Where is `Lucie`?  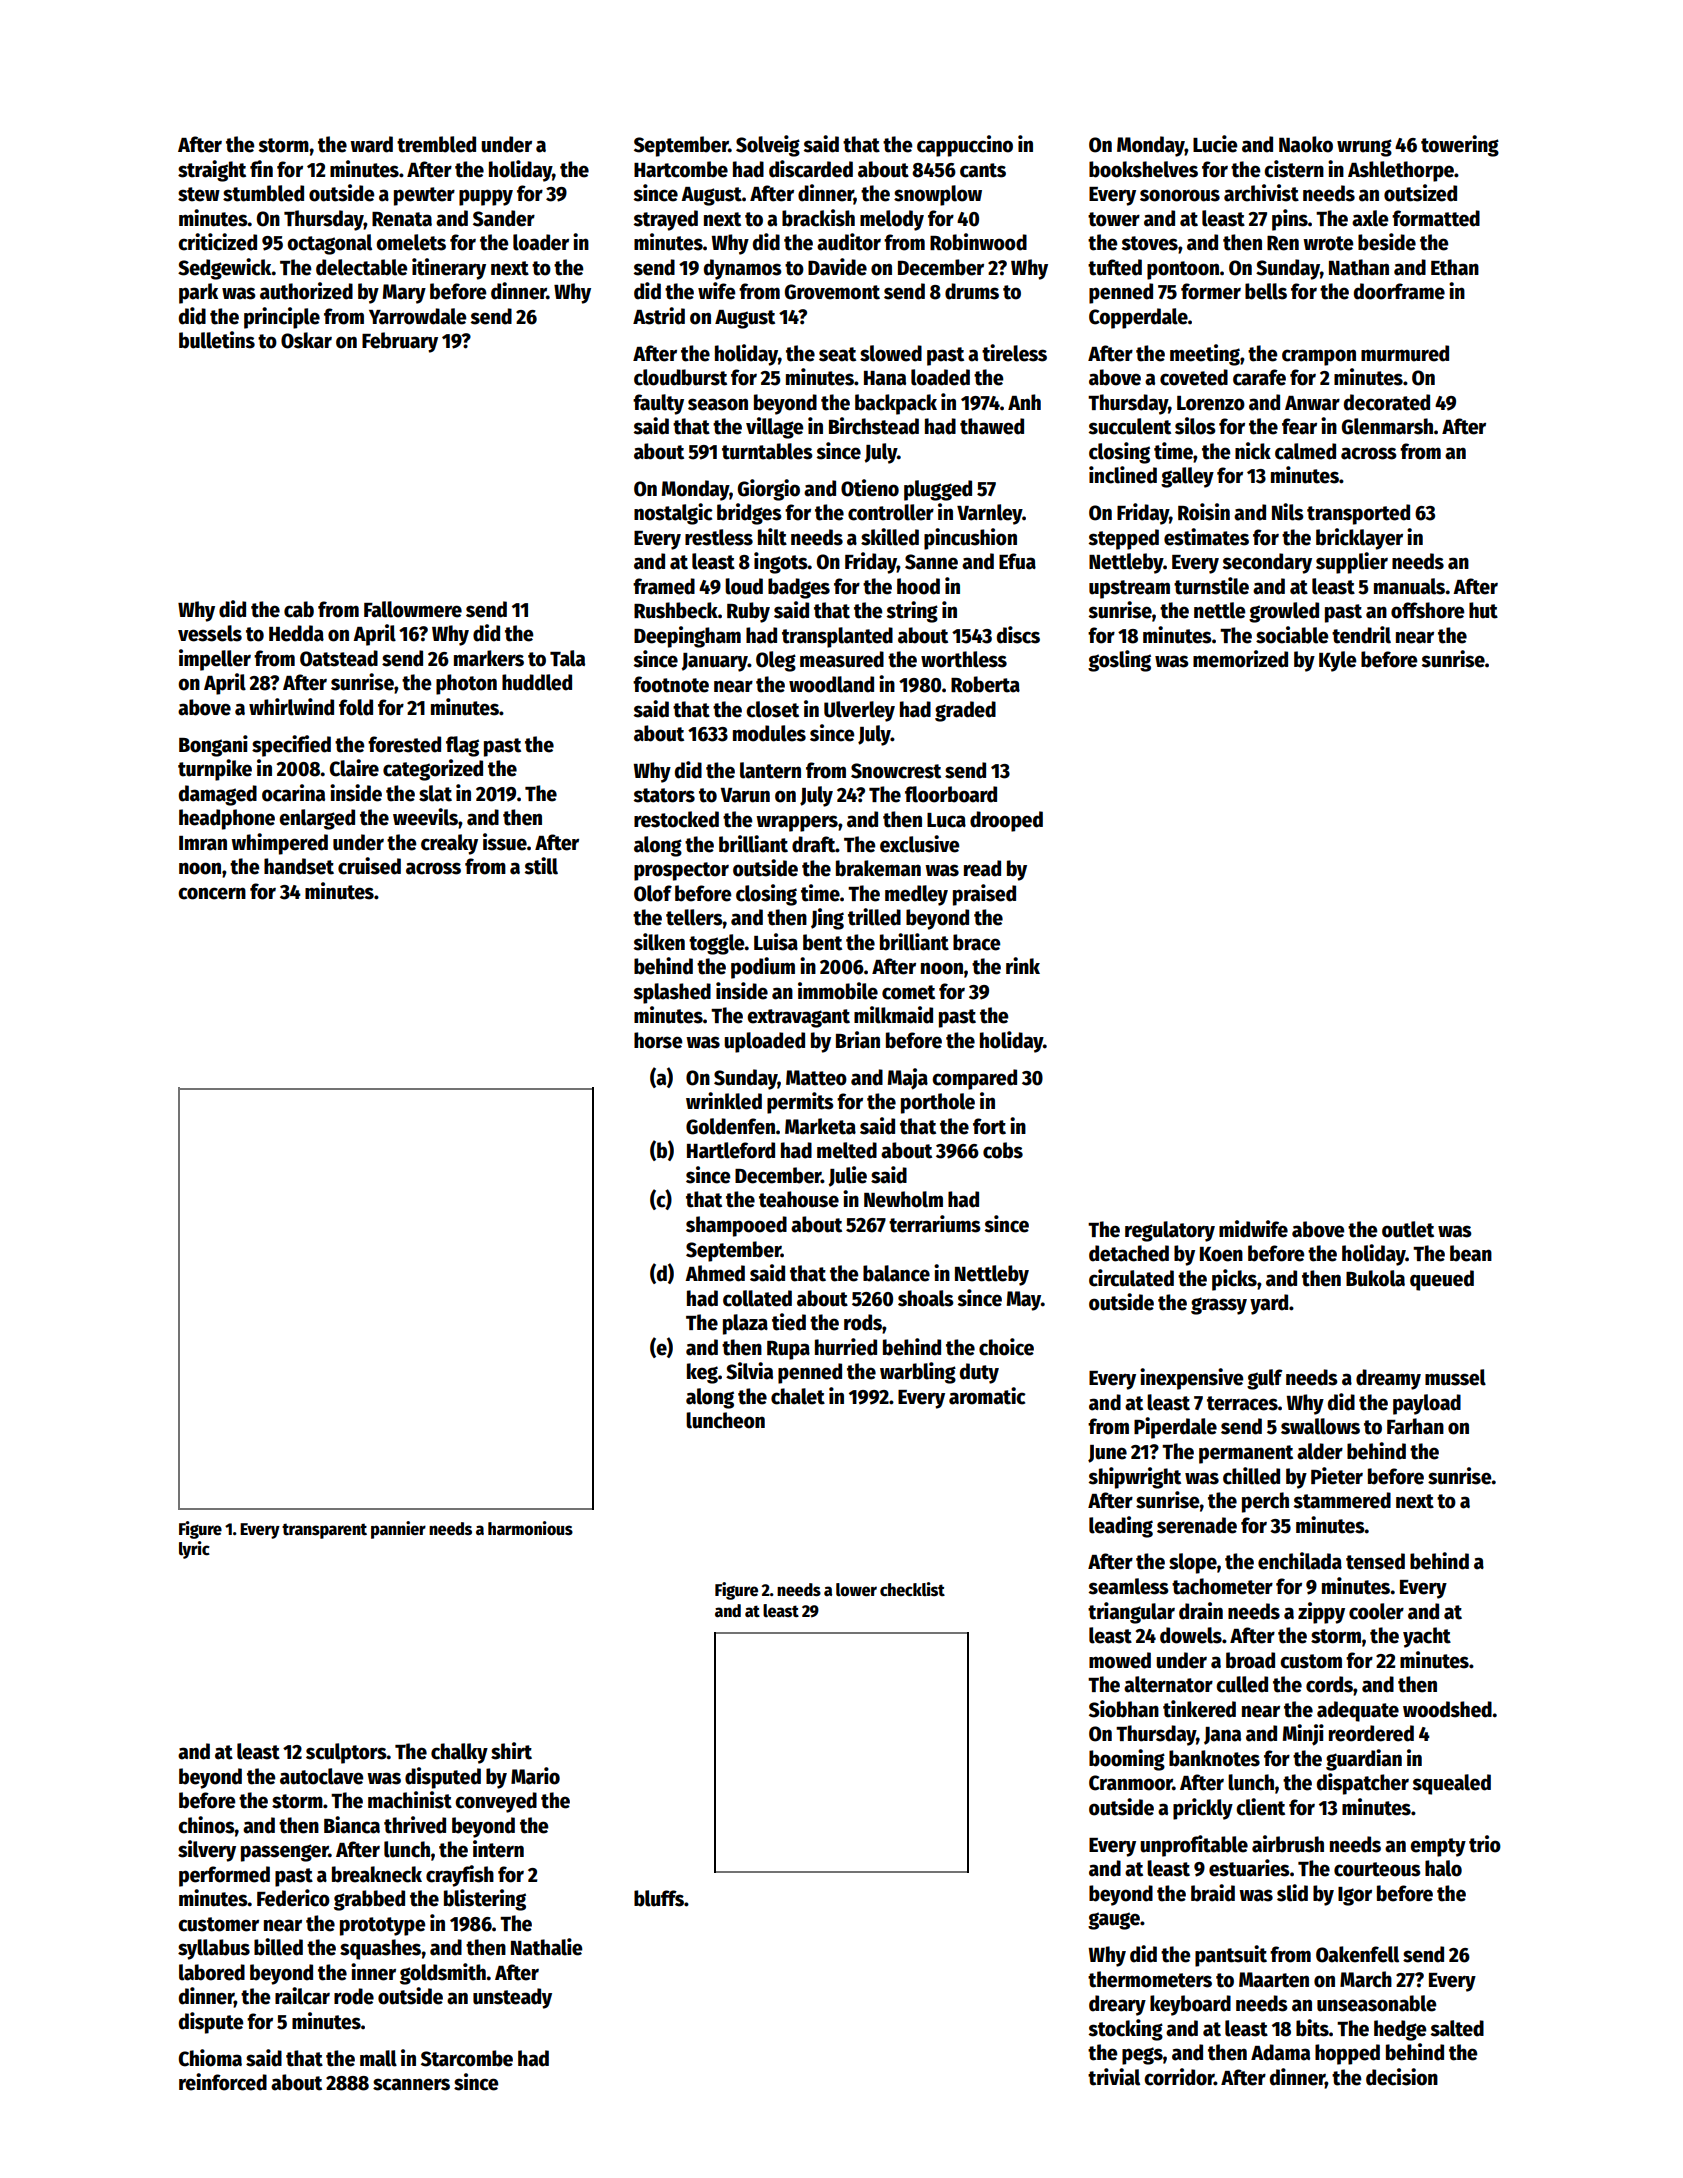
Lucie is located at coordinates (1215, 144).
